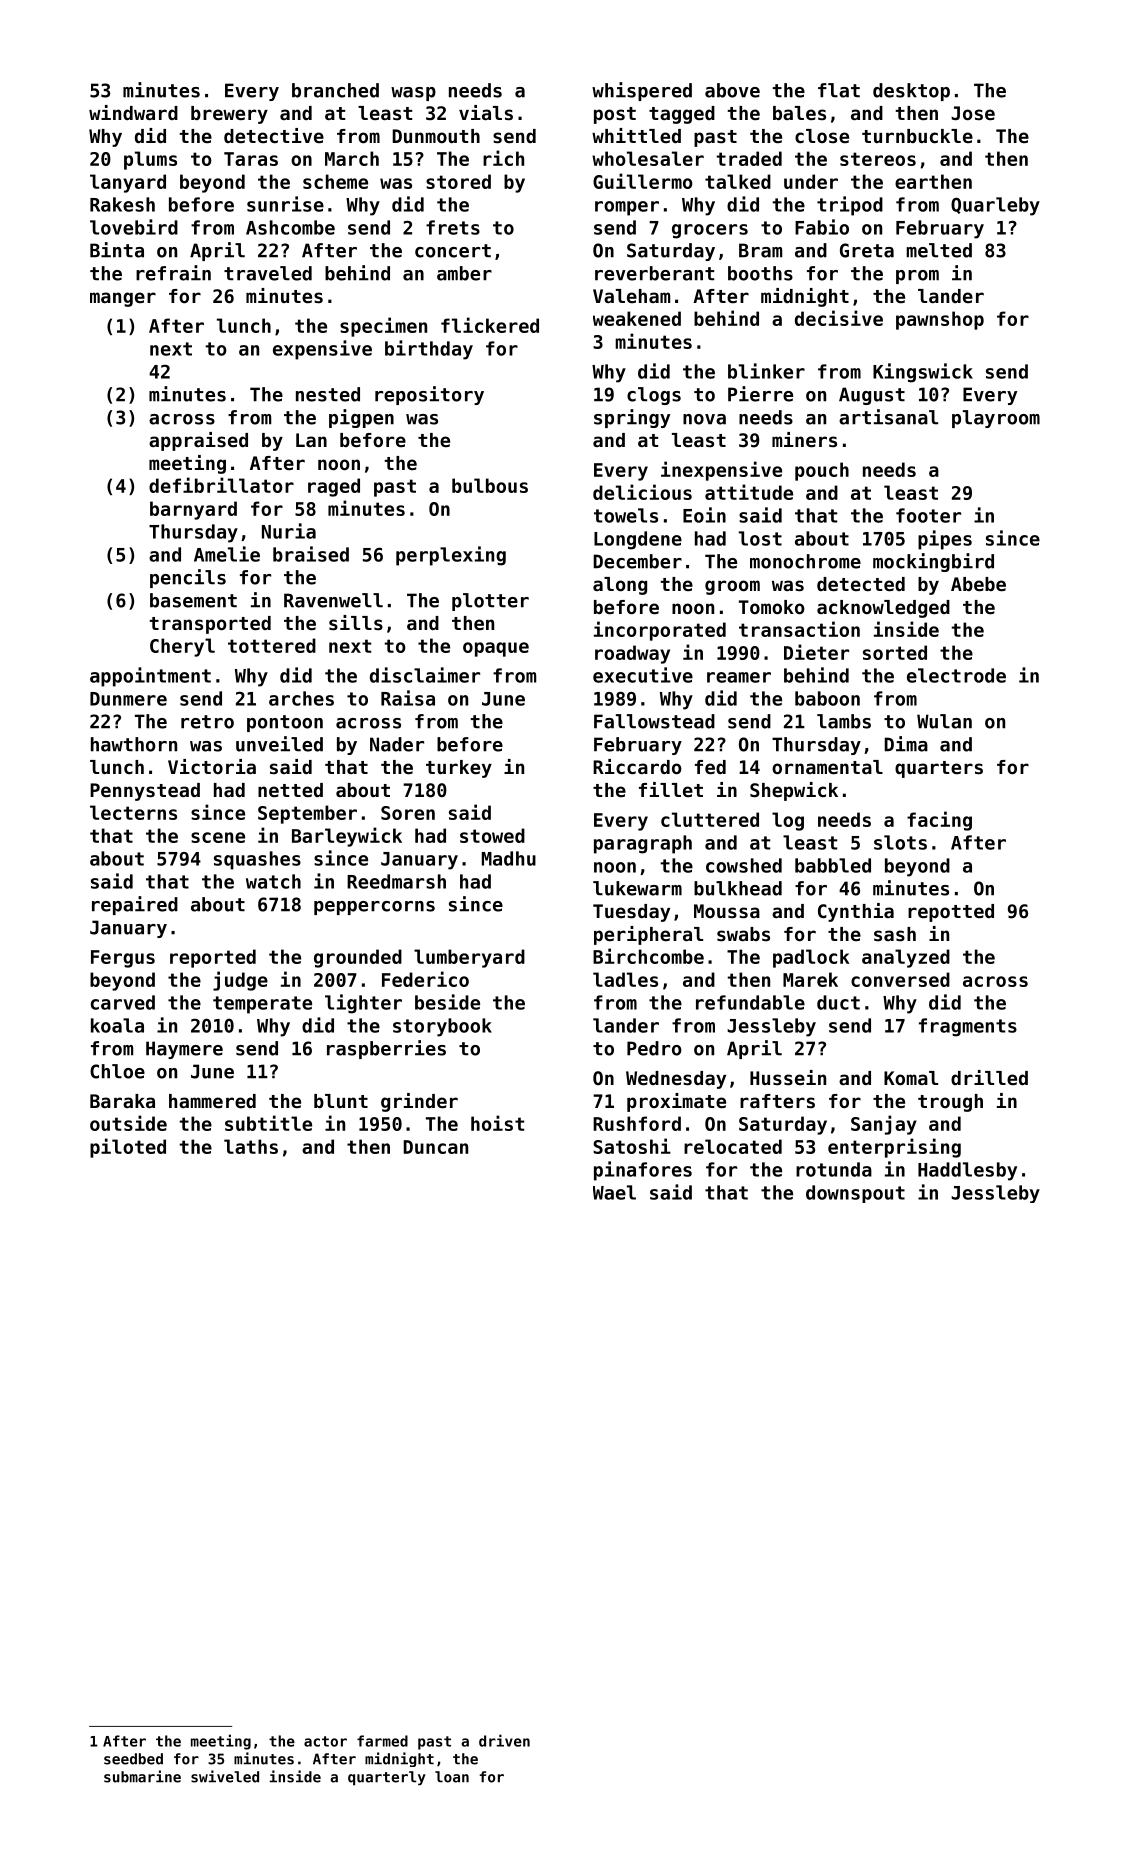 The height and width of the page is (1874, 1138). I want to click on weakened, so click(637, 318).
